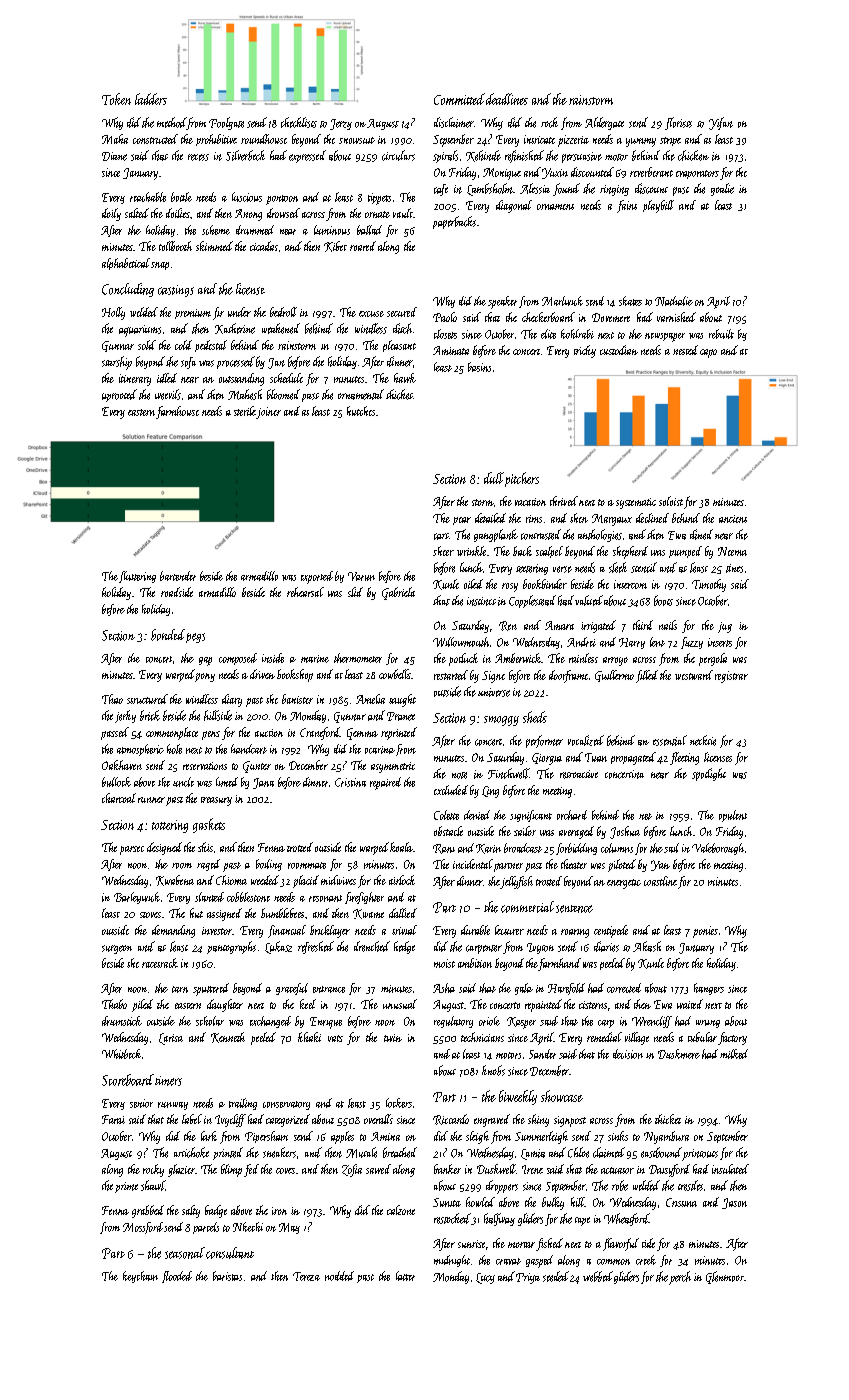  I want to click on elite, so click(548, 334).
